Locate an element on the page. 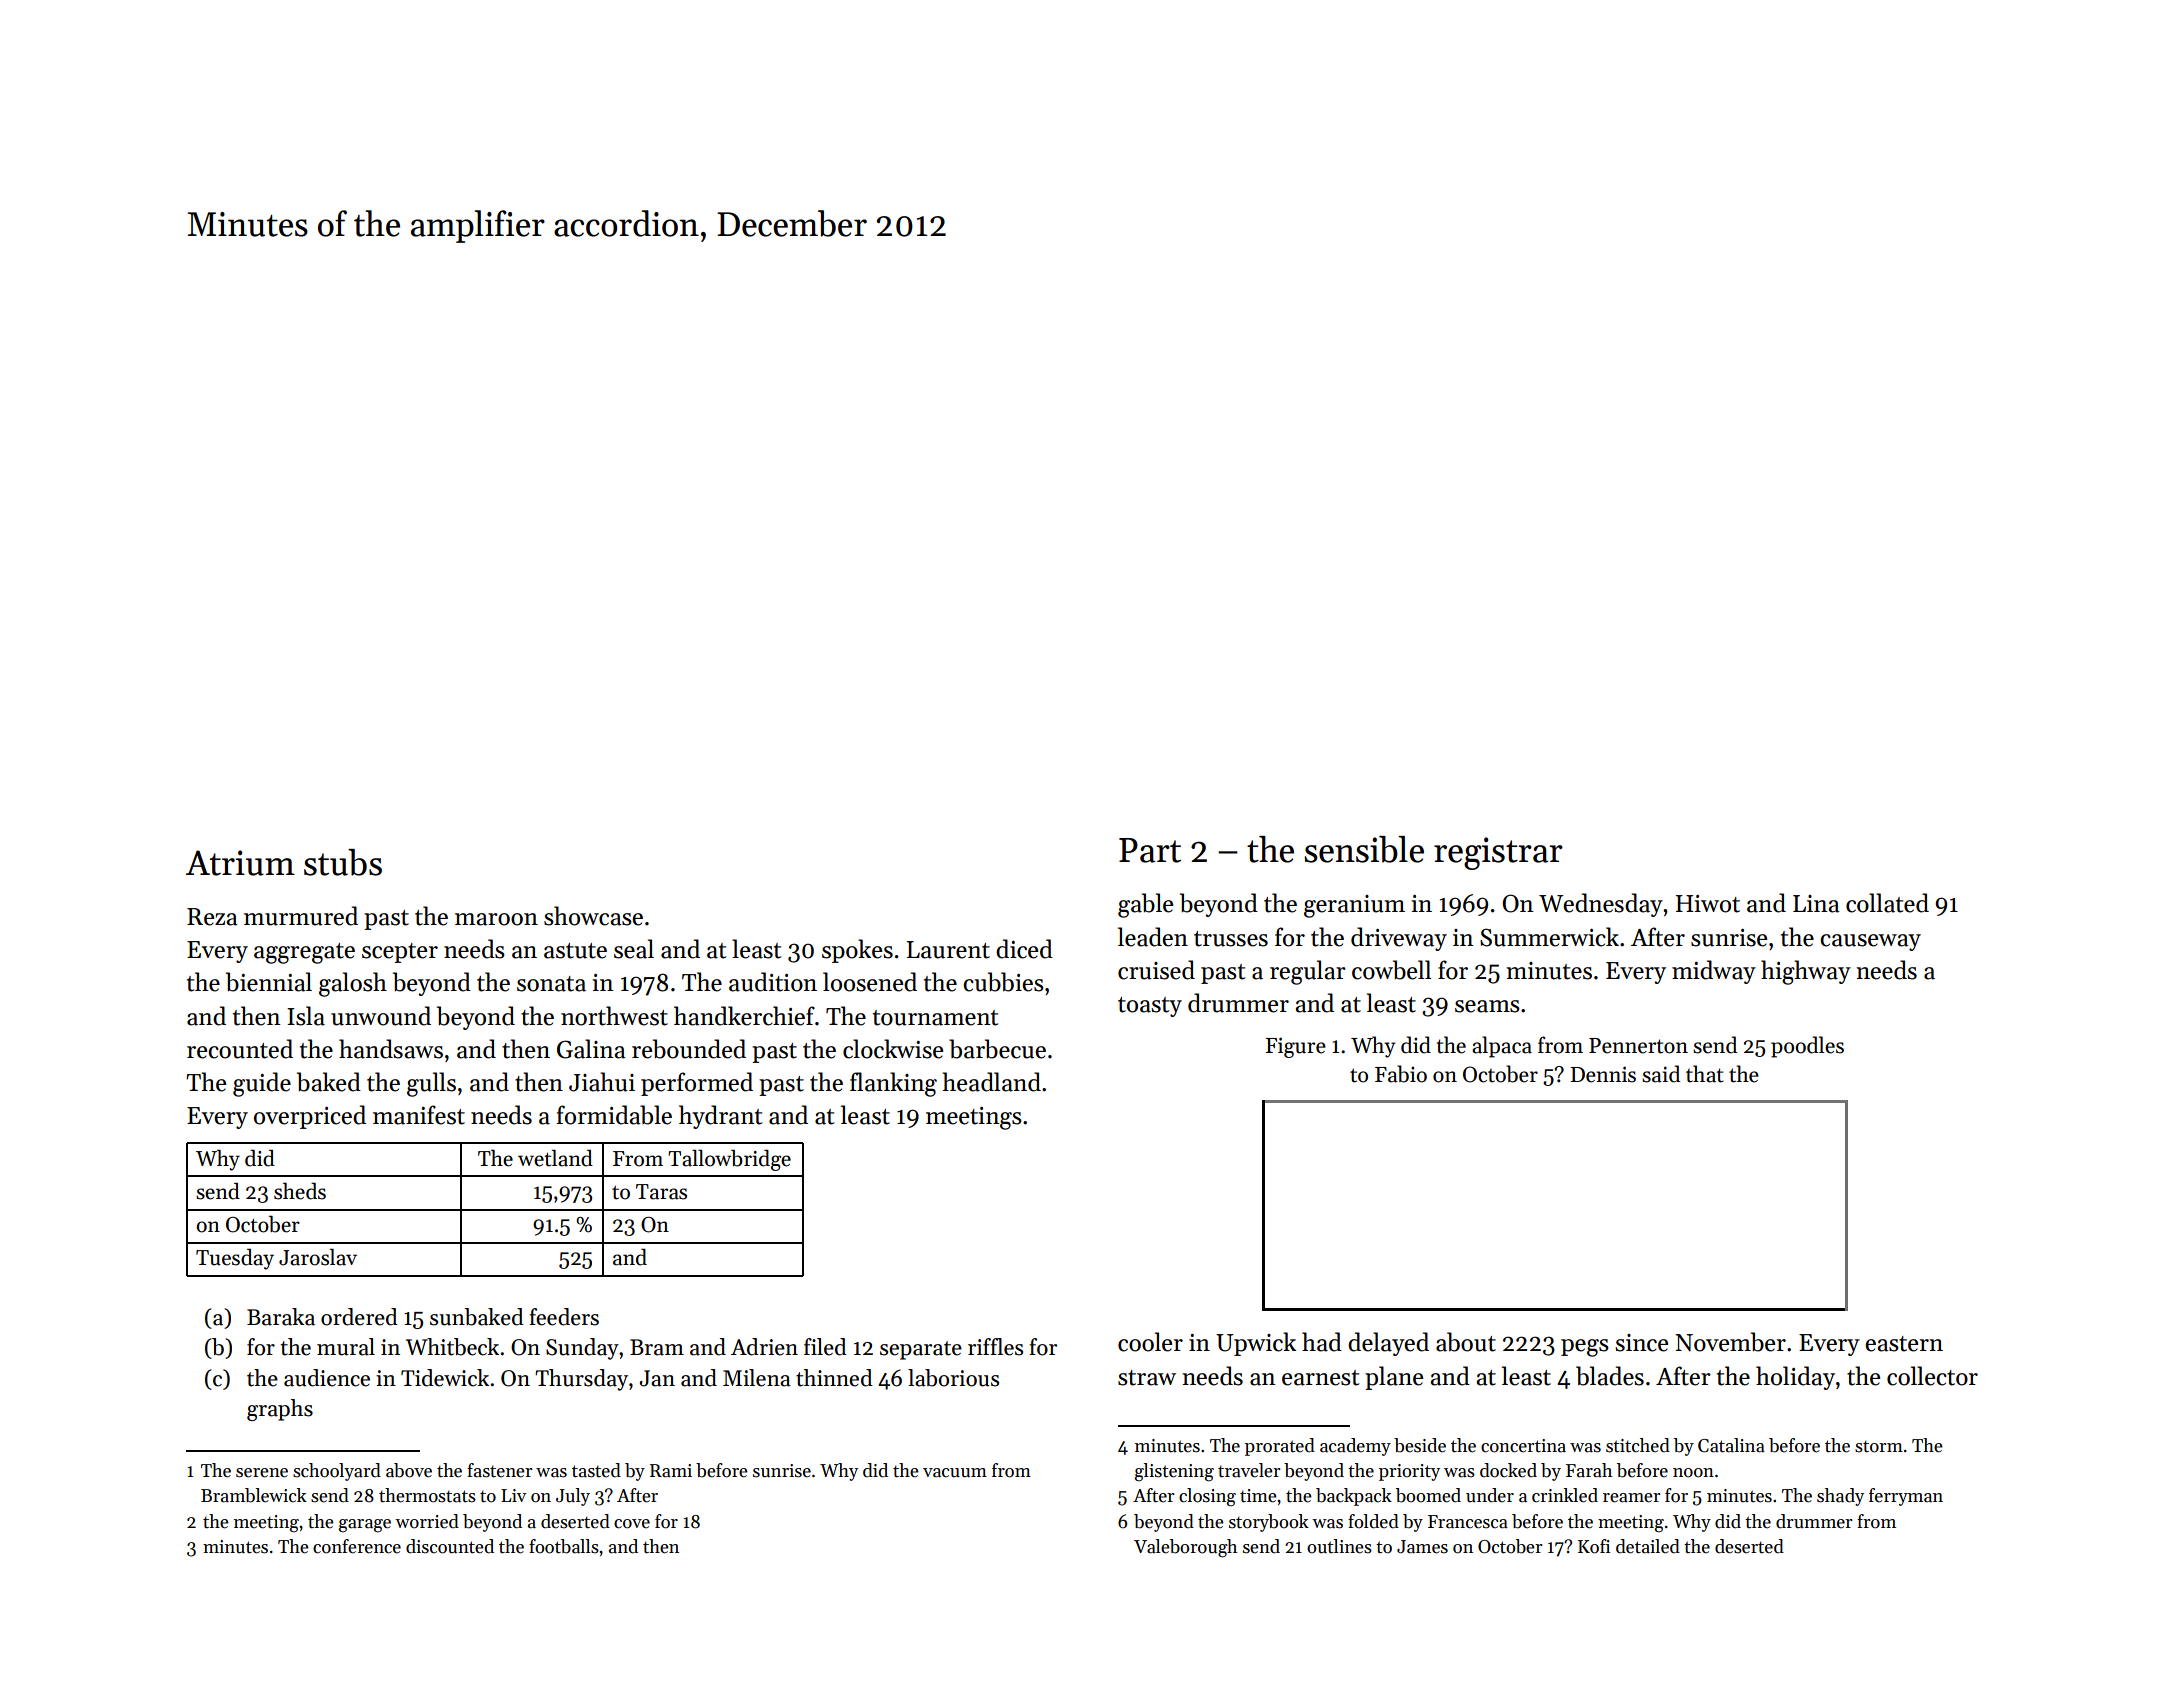  formidable is located at coordinates (614, 1115).
